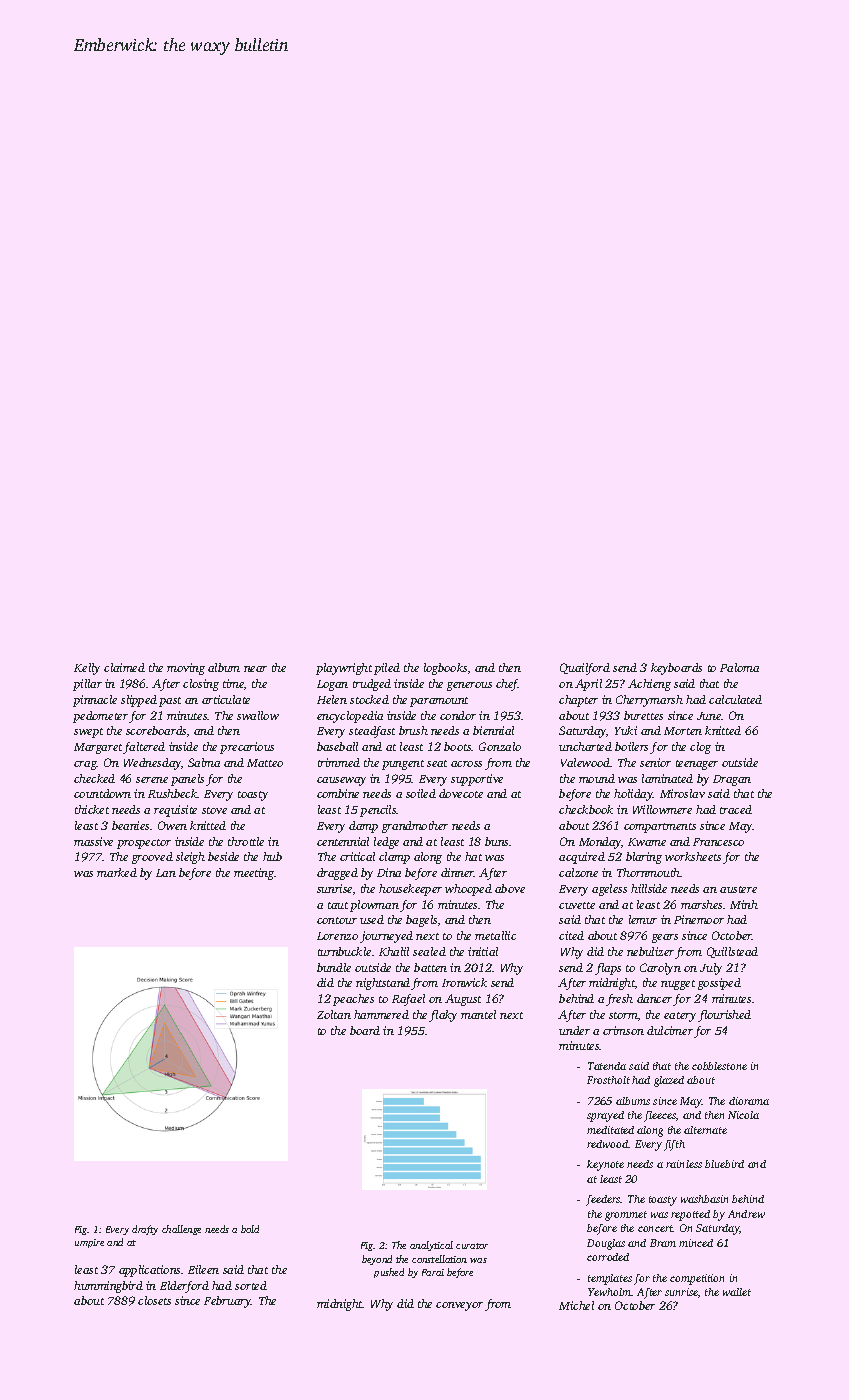 The image size is (849, 1400). Describe the element at coordinates (172, 825) in the image. I see `Owen` at that location.
